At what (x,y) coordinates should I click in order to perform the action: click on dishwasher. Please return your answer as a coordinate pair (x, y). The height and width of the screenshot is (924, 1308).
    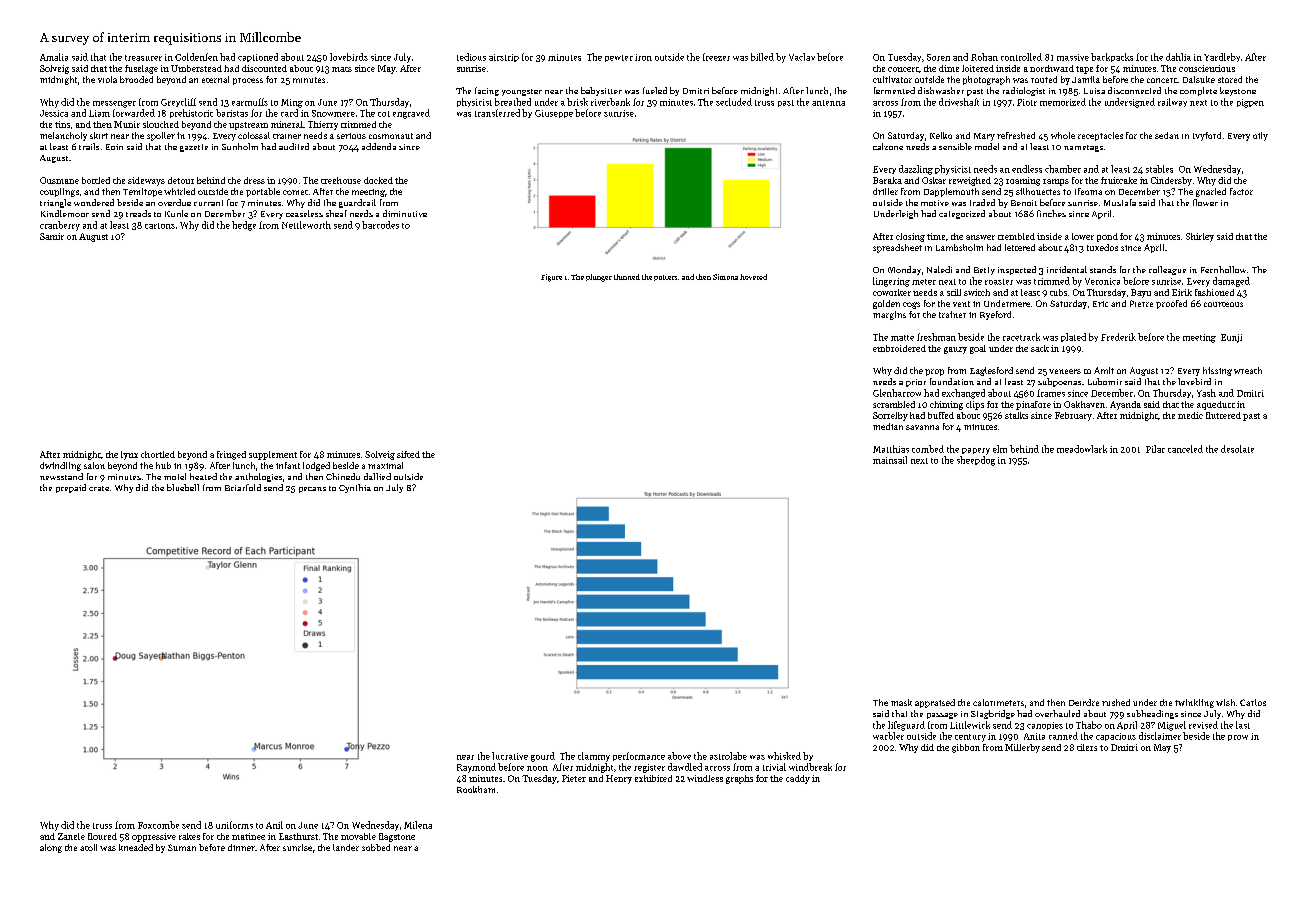
    Looking at the image, I should click on (941, 90).
